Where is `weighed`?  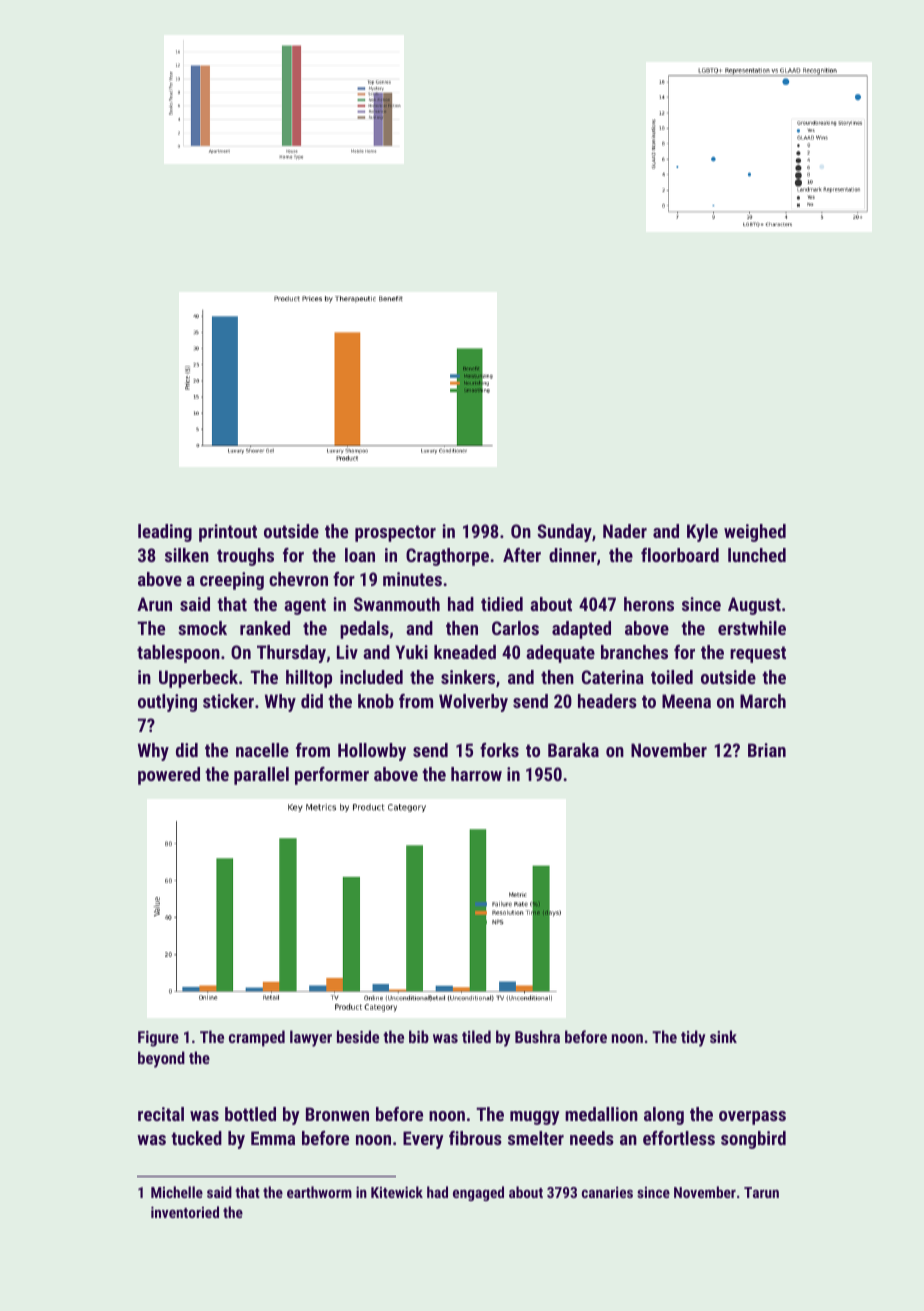
weighed is located at coordinates (755, 533).
